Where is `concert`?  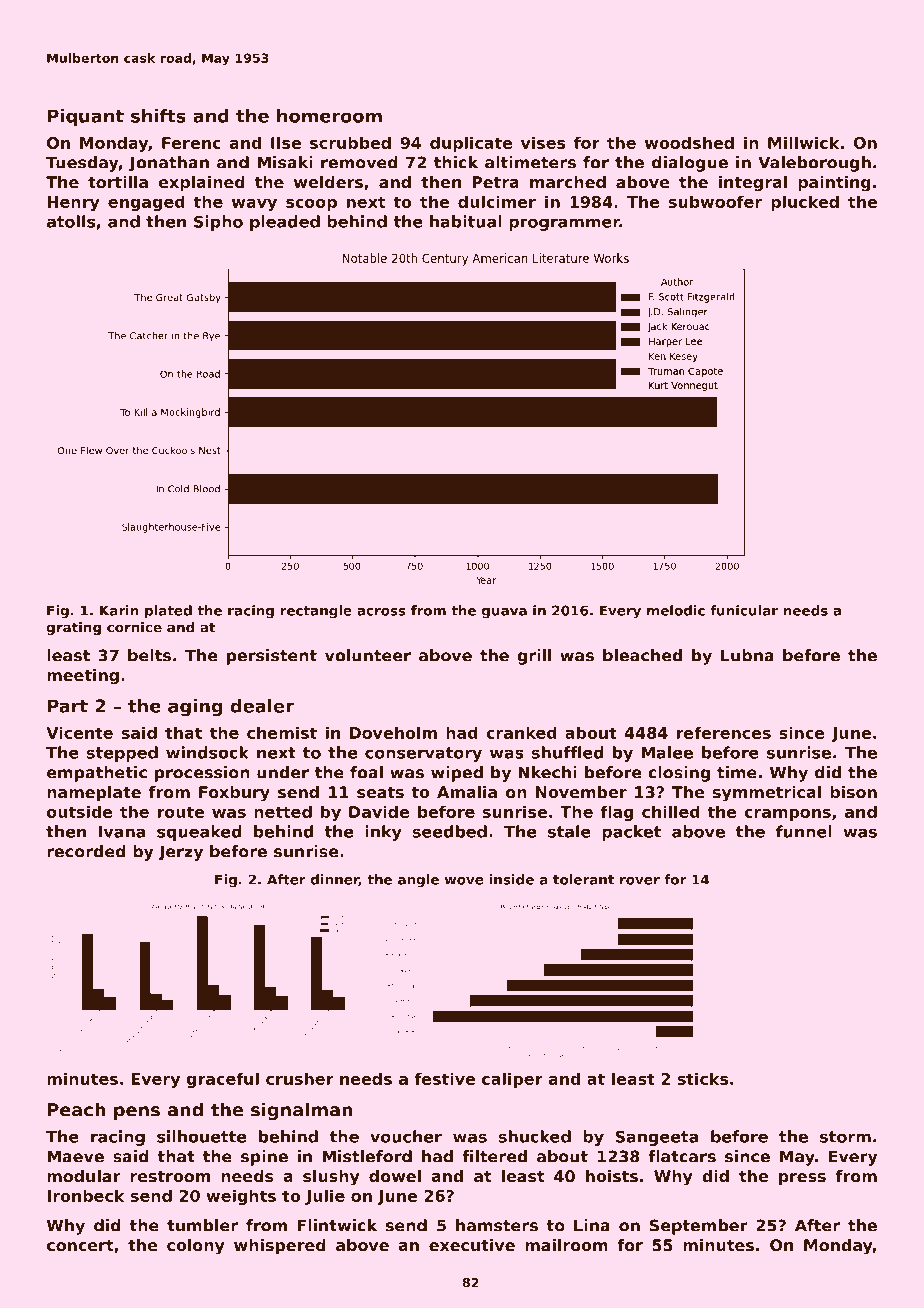 concert is located at coordinates (80, 1245).
